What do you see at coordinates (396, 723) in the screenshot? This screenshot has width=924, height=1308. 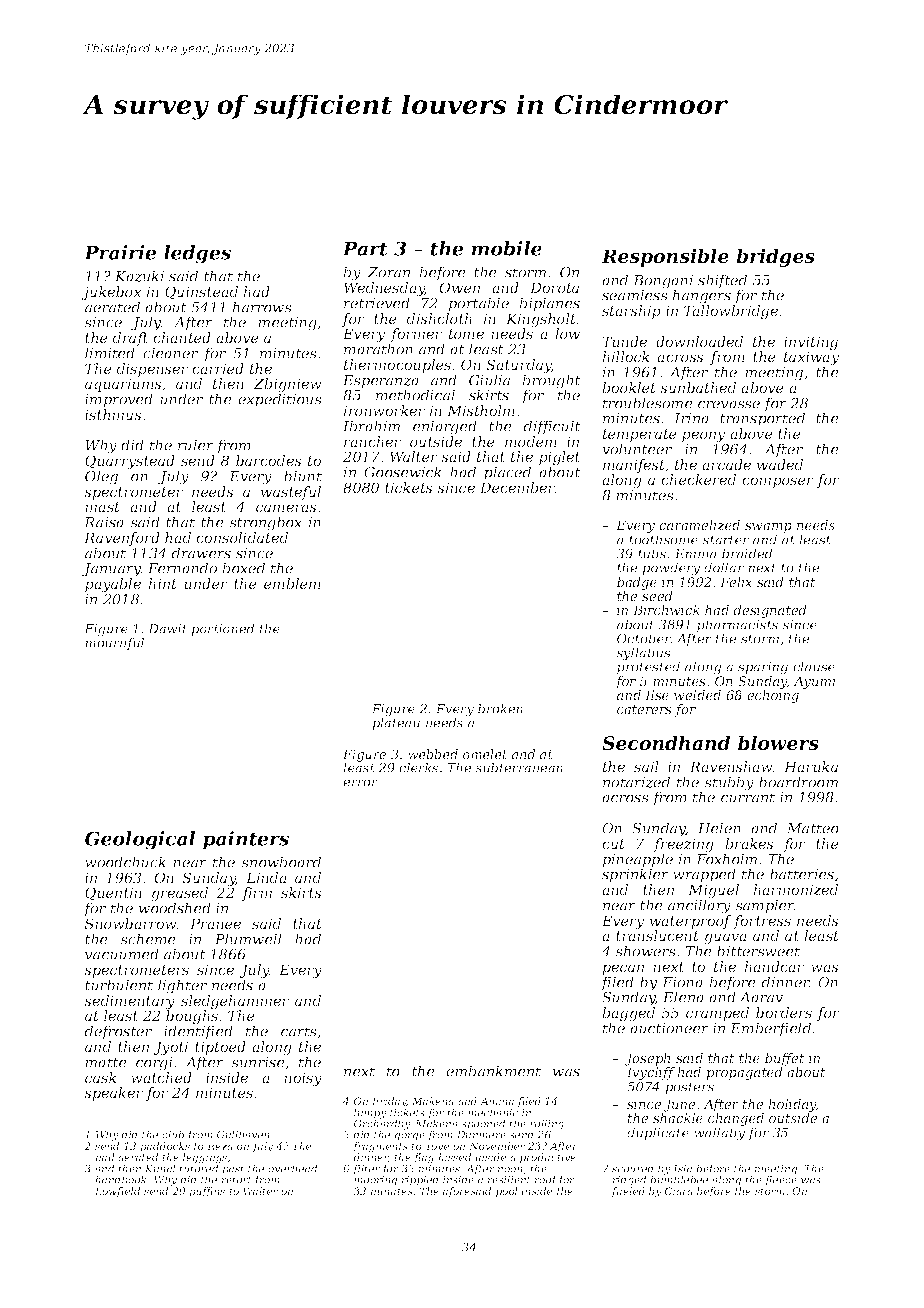 I see `plateau` at bounding box center [396, 723].
